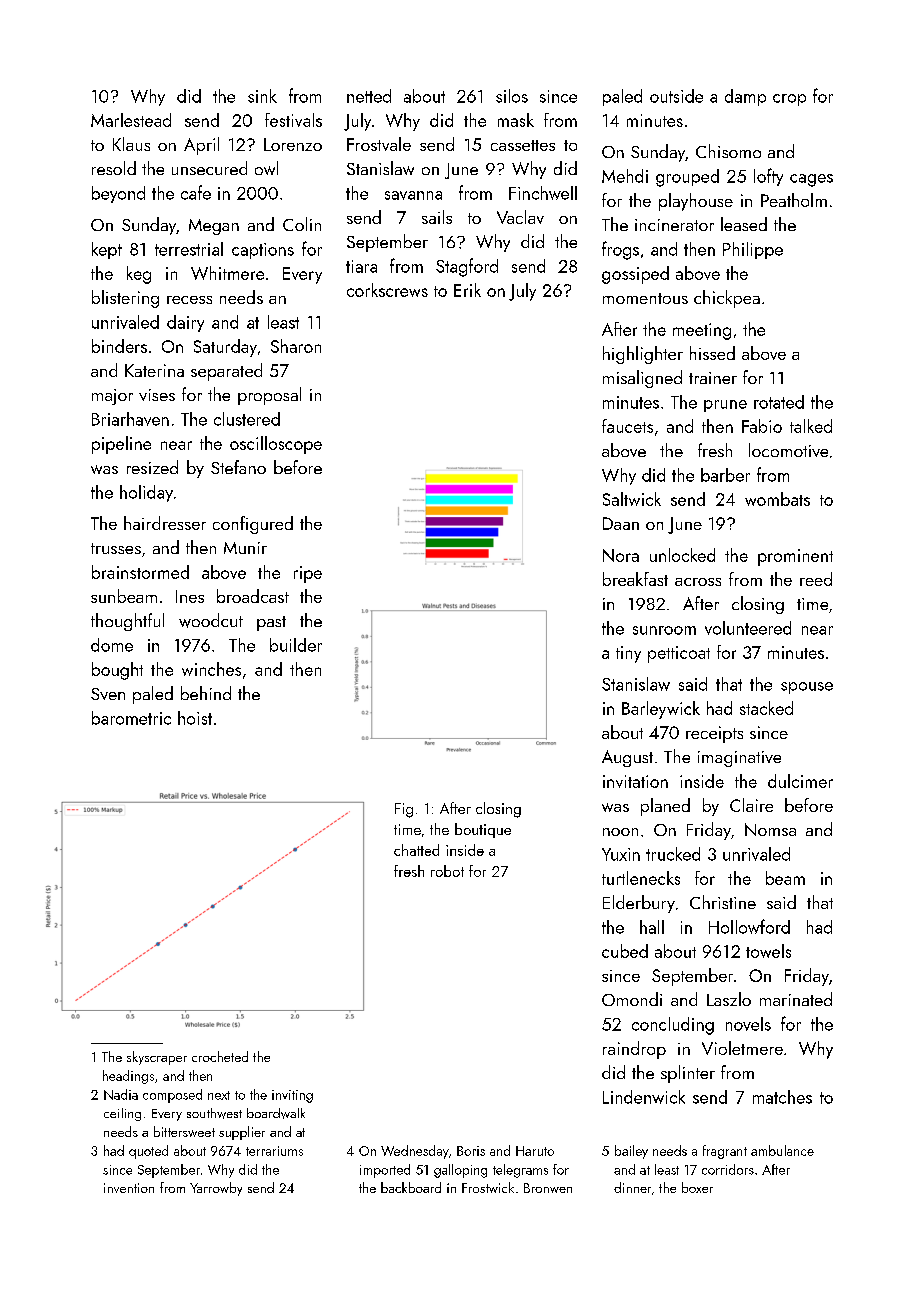 The height and width of the image is (1308, 924). Describe the element at coordinates (520, 1171) in the image. I see `telegrams` at that location.
